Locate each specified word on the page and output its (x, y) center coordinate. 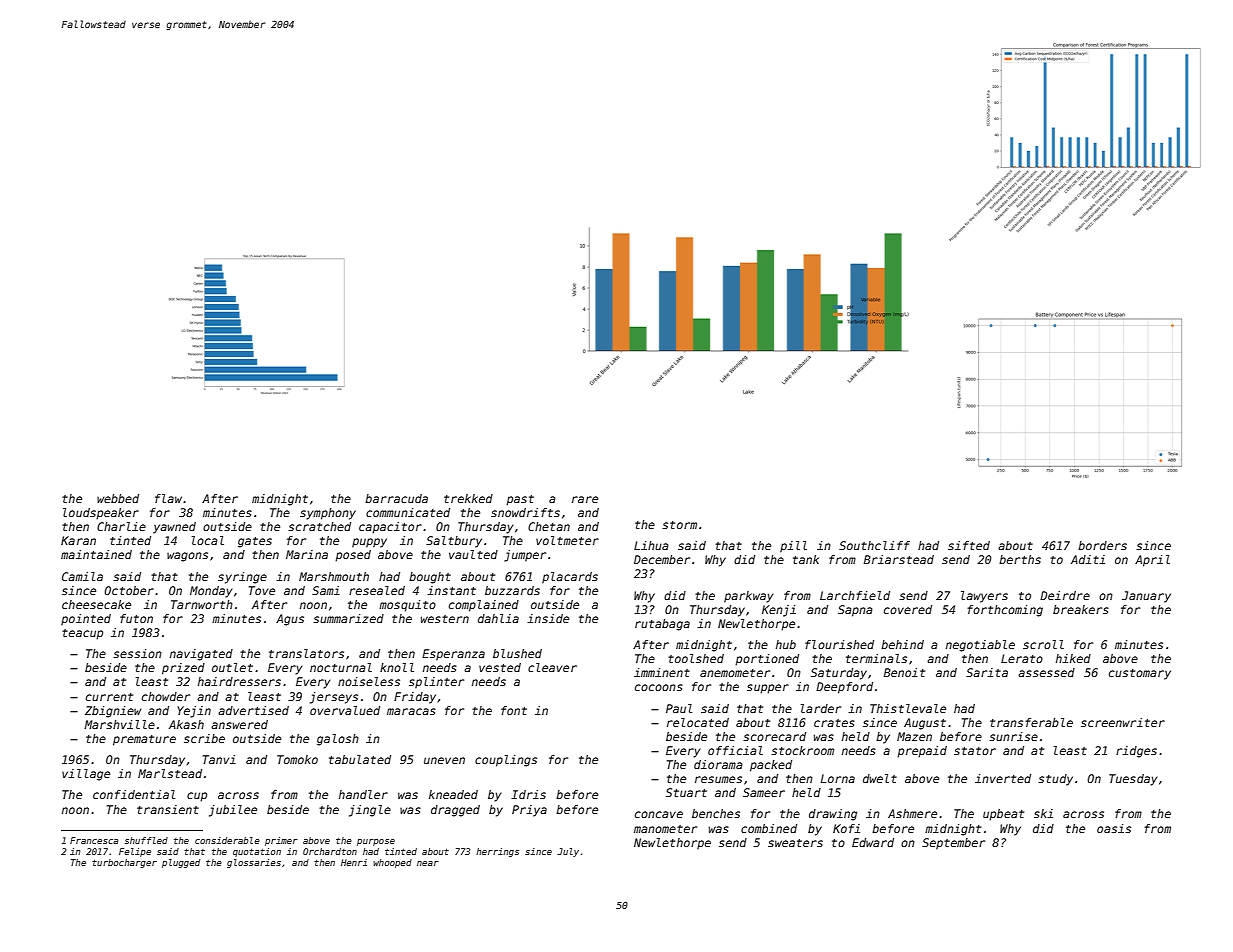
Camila (82, 576)
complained (484, 606)
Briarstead (899, 559)
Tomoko (297, 759)
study (1055, 780)
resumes (718, 779)
